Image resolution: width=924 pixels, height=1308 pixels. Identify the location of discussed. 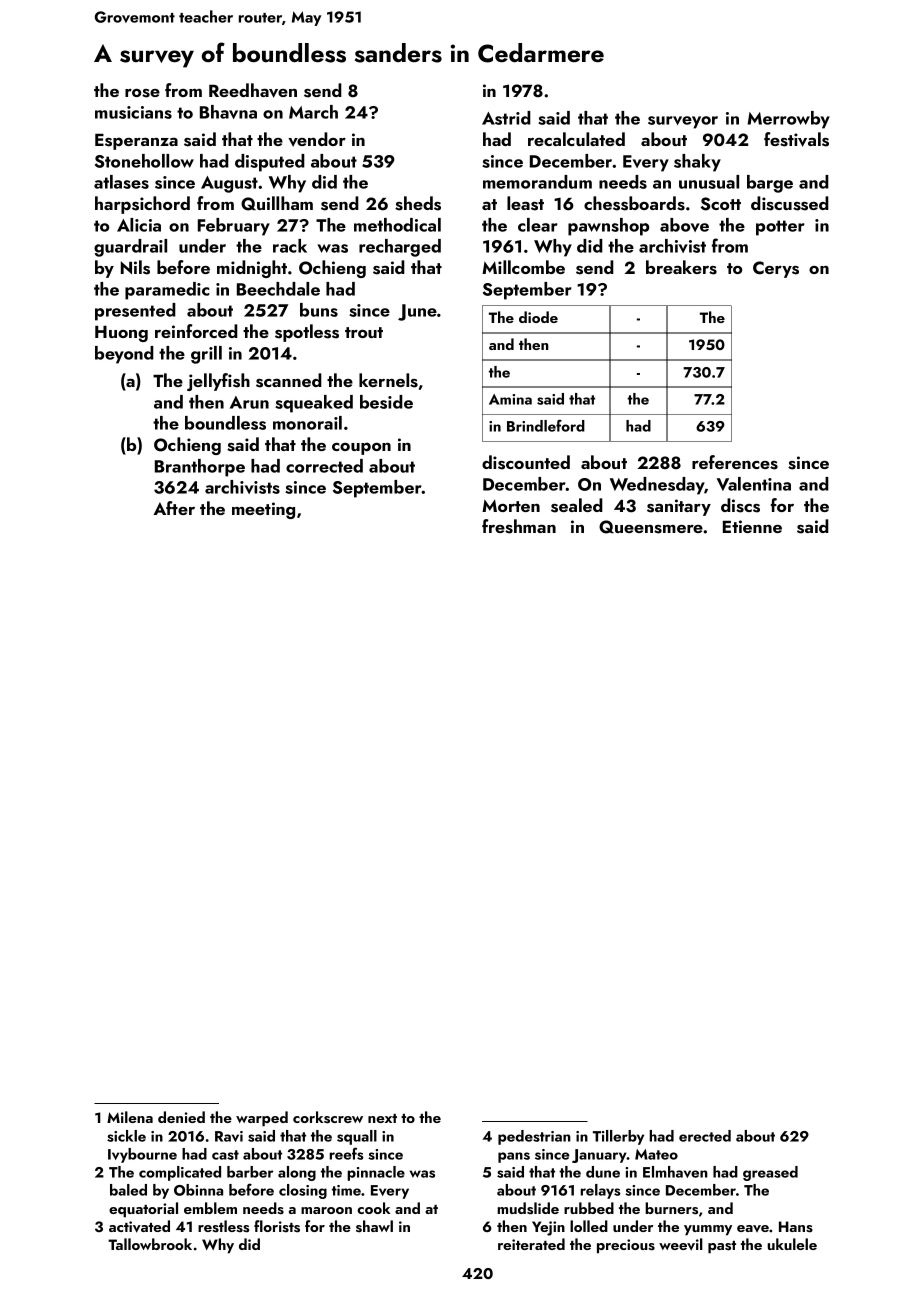
(790, 203).
